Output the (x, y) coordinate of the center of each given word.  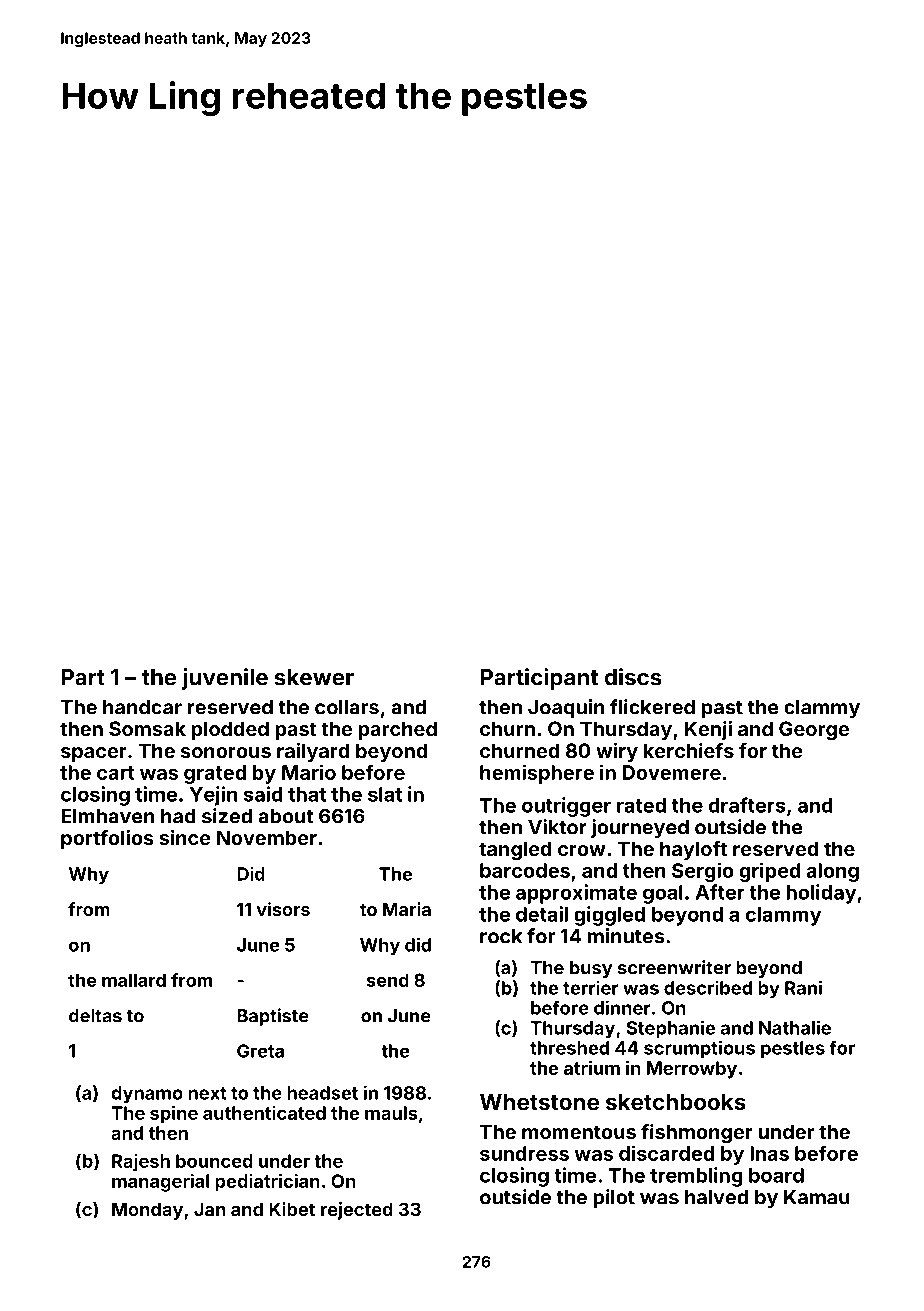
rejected (357, 1211)
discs (633, 677)
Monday (147, 1211)
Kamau (817, 1197)
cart (115, 773)
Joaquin (566, 709)
